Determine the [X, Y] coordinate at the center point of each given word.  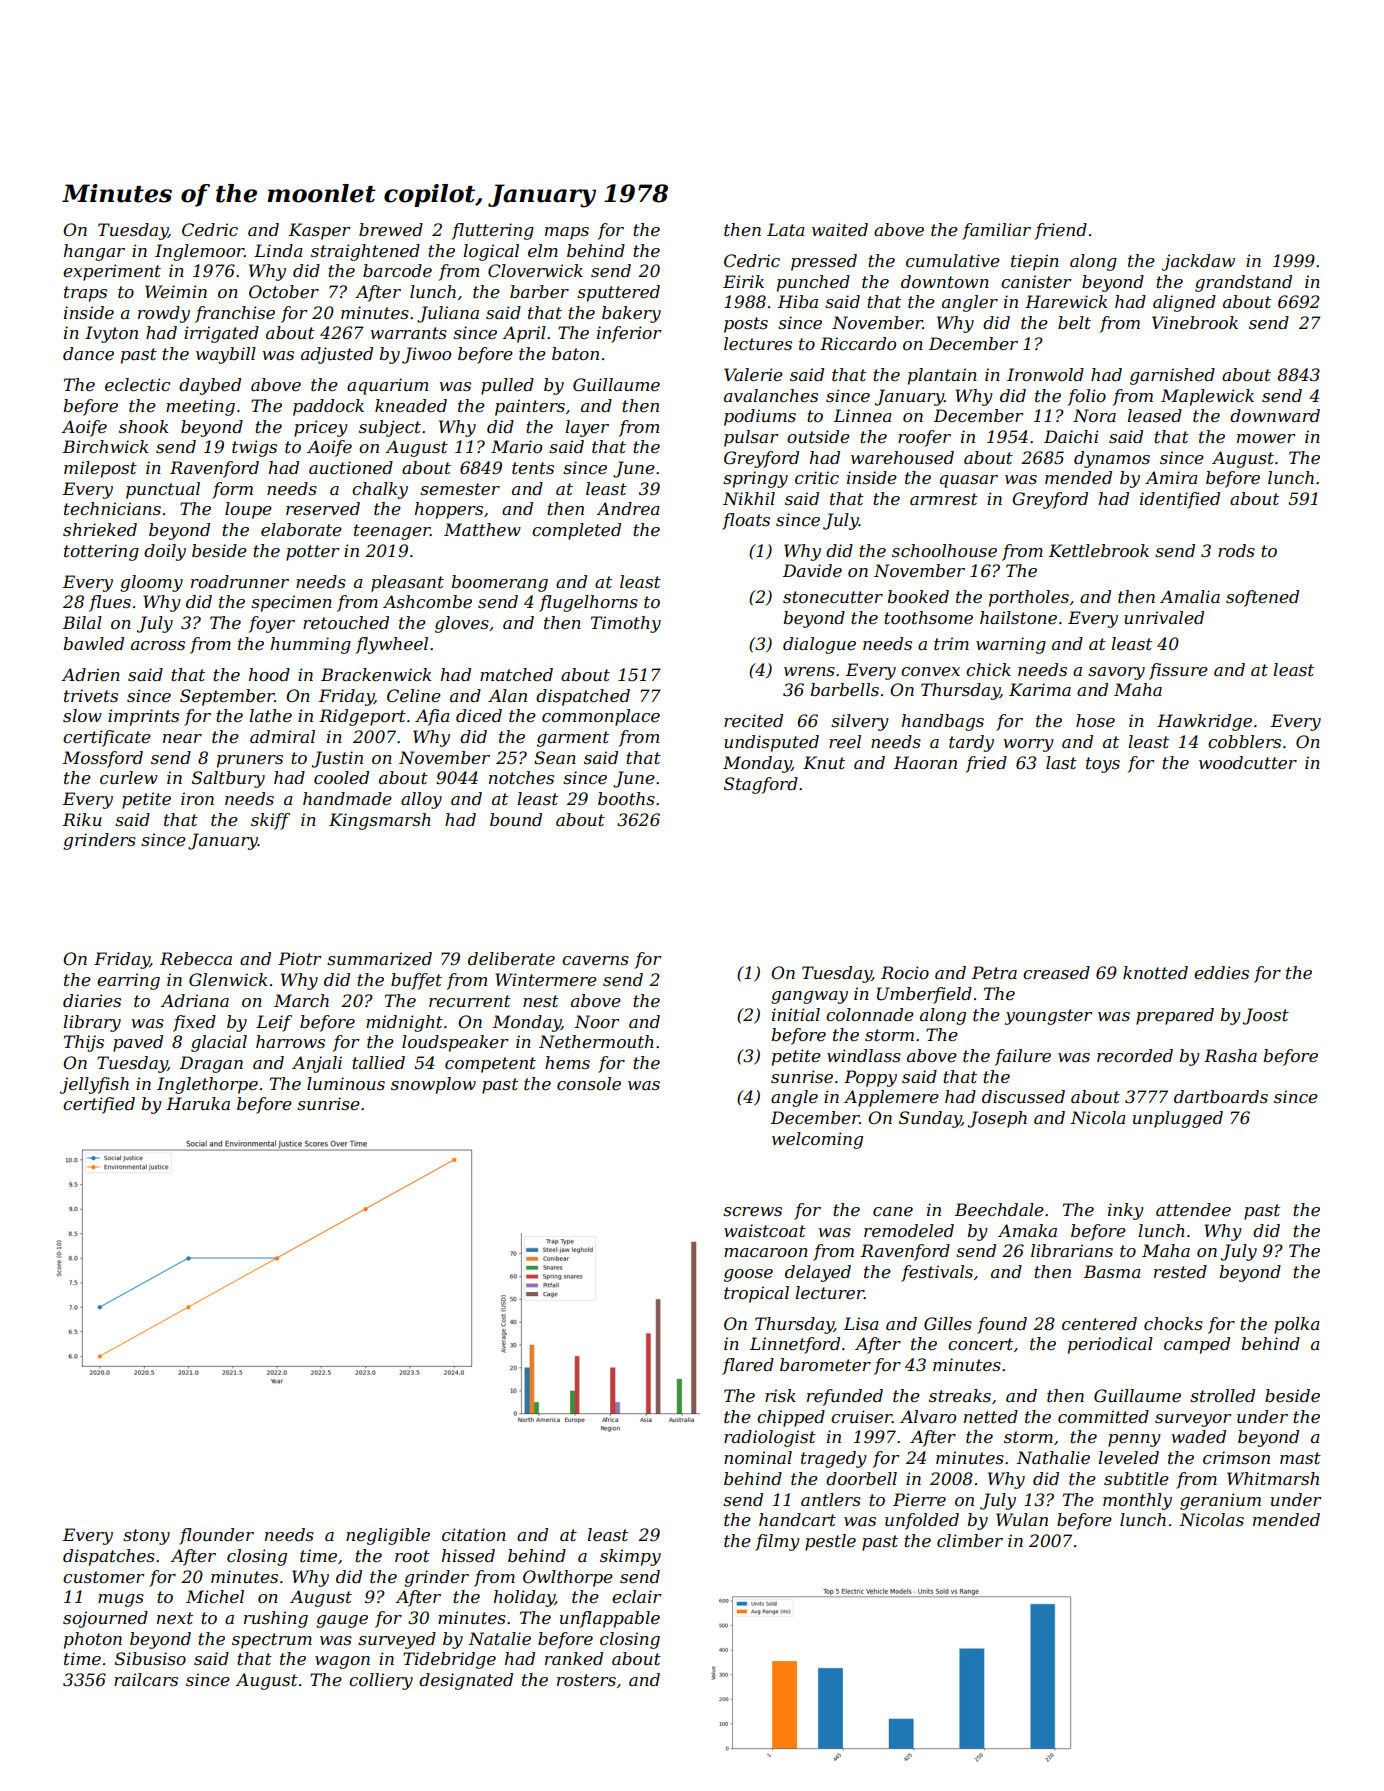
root [412, 1556]
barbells [844, 689]
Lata [786, 229]
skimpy [630, 1557]
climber [970, 1540]
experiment [112, 272]
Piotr [299, 958]
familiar [996, 231]
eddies [1221, 972]
